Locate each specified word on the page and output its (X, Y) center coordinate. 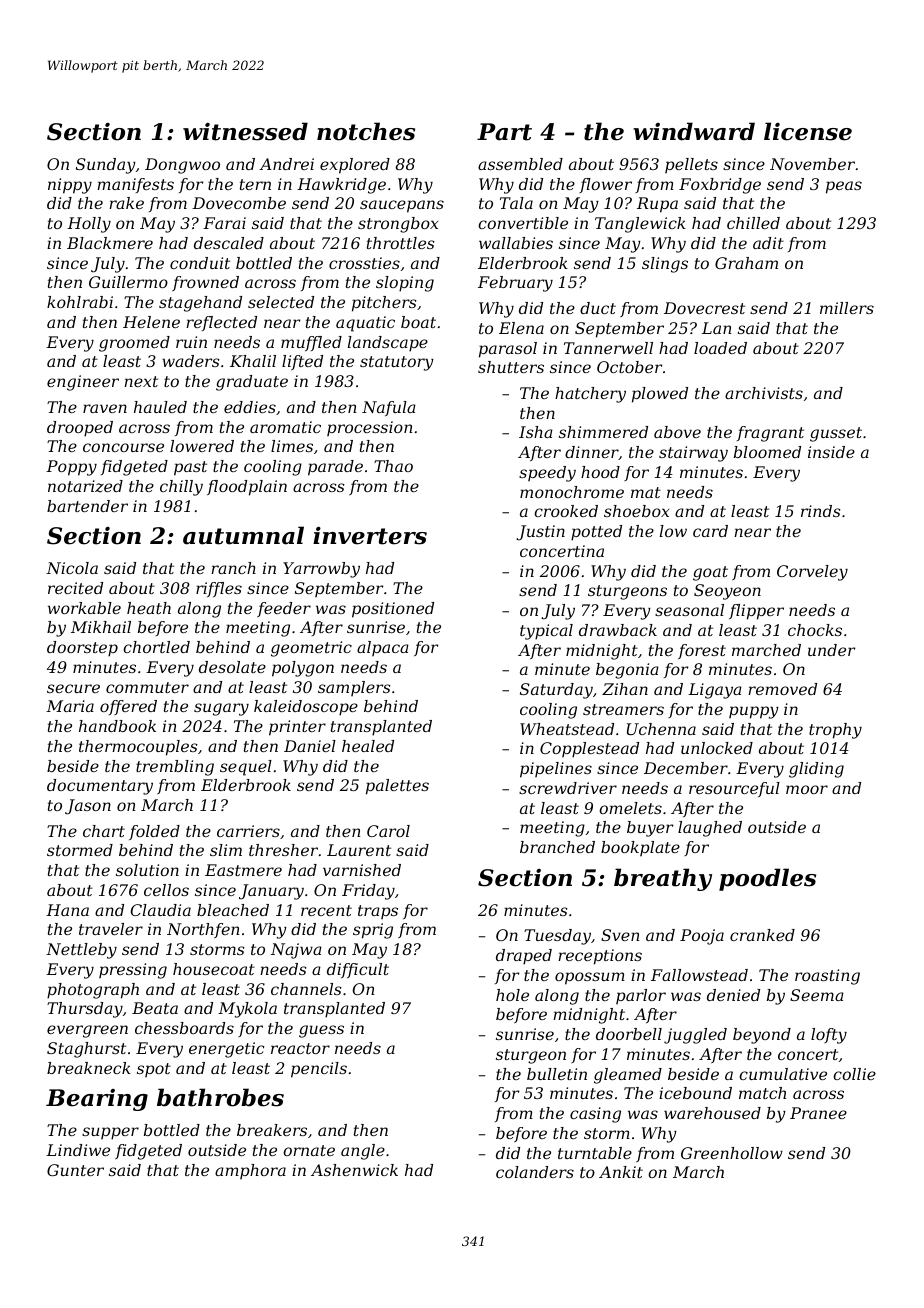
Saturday (556, 691)
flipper (756, 612)
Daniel (310, 746)
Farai (224, 223)
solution (147, 870)
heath (149, 608)
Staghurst (86, 1050)
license (808, 131)
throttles (401, 243)
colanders (535, 1172)
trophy (835, 731)
